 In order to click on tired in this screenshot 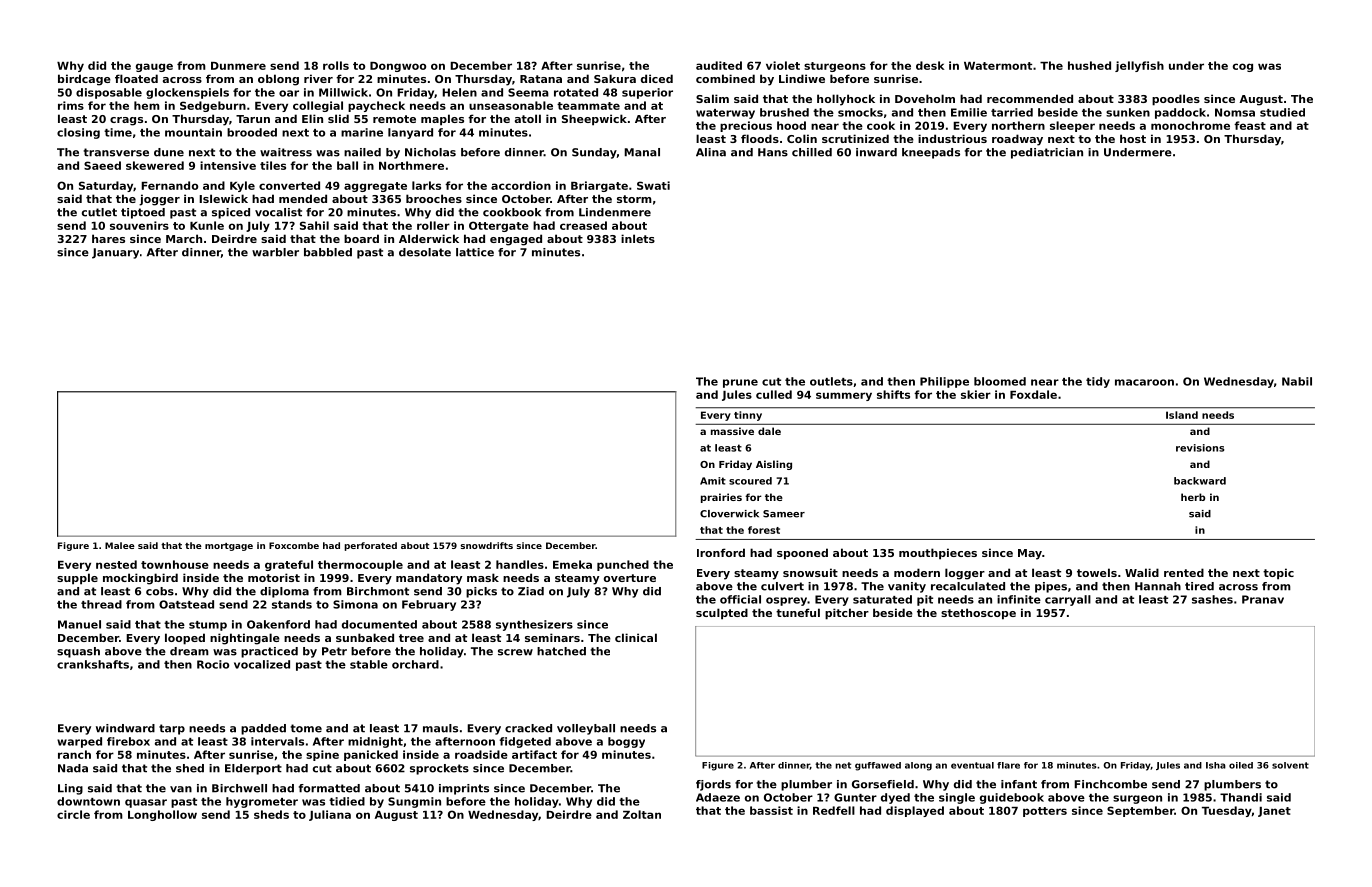, I will do `click(1199, 586)`.
